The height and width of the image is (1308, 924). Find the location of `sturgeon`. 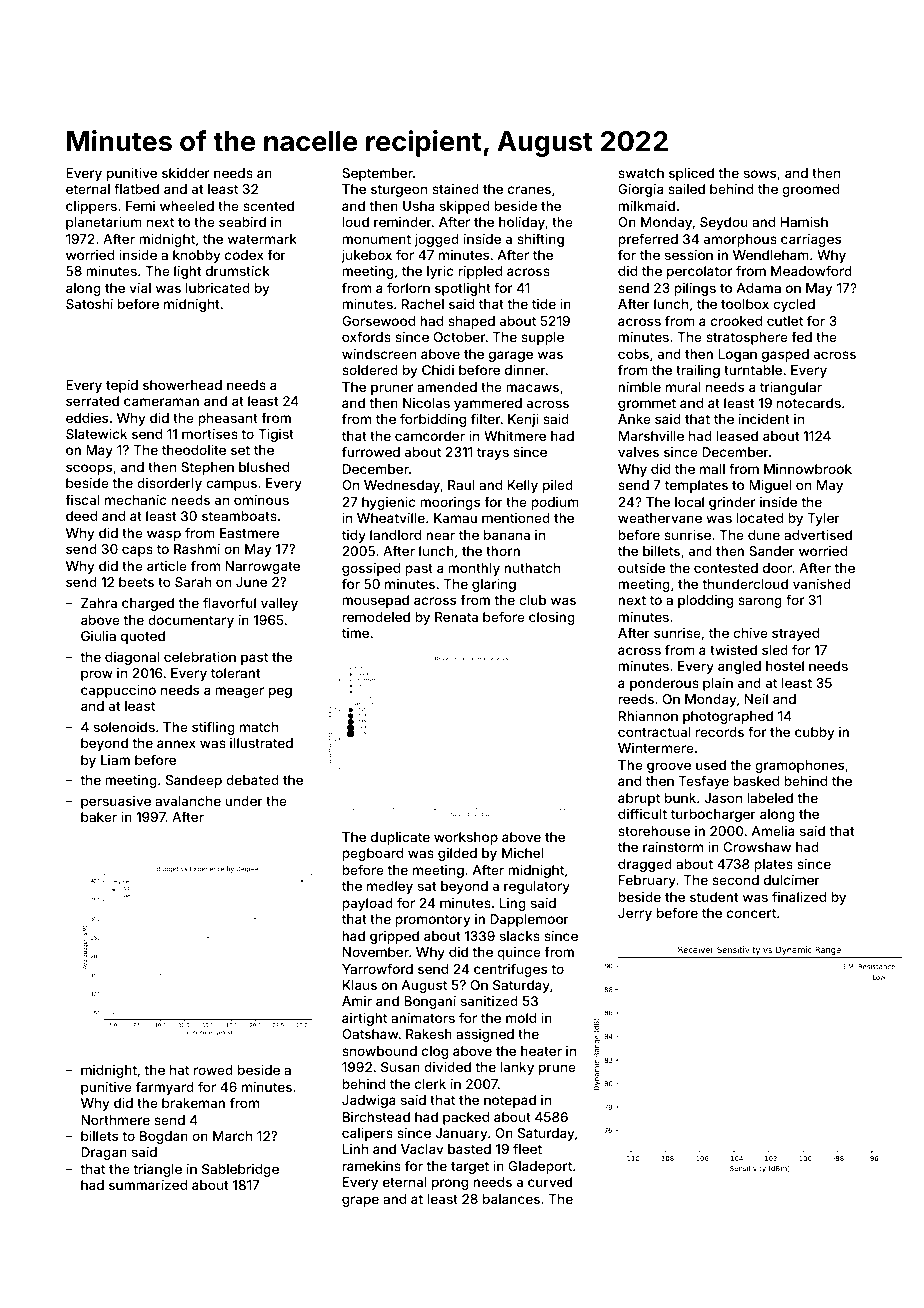

sturgeon is located at coordinates (399, 191).
